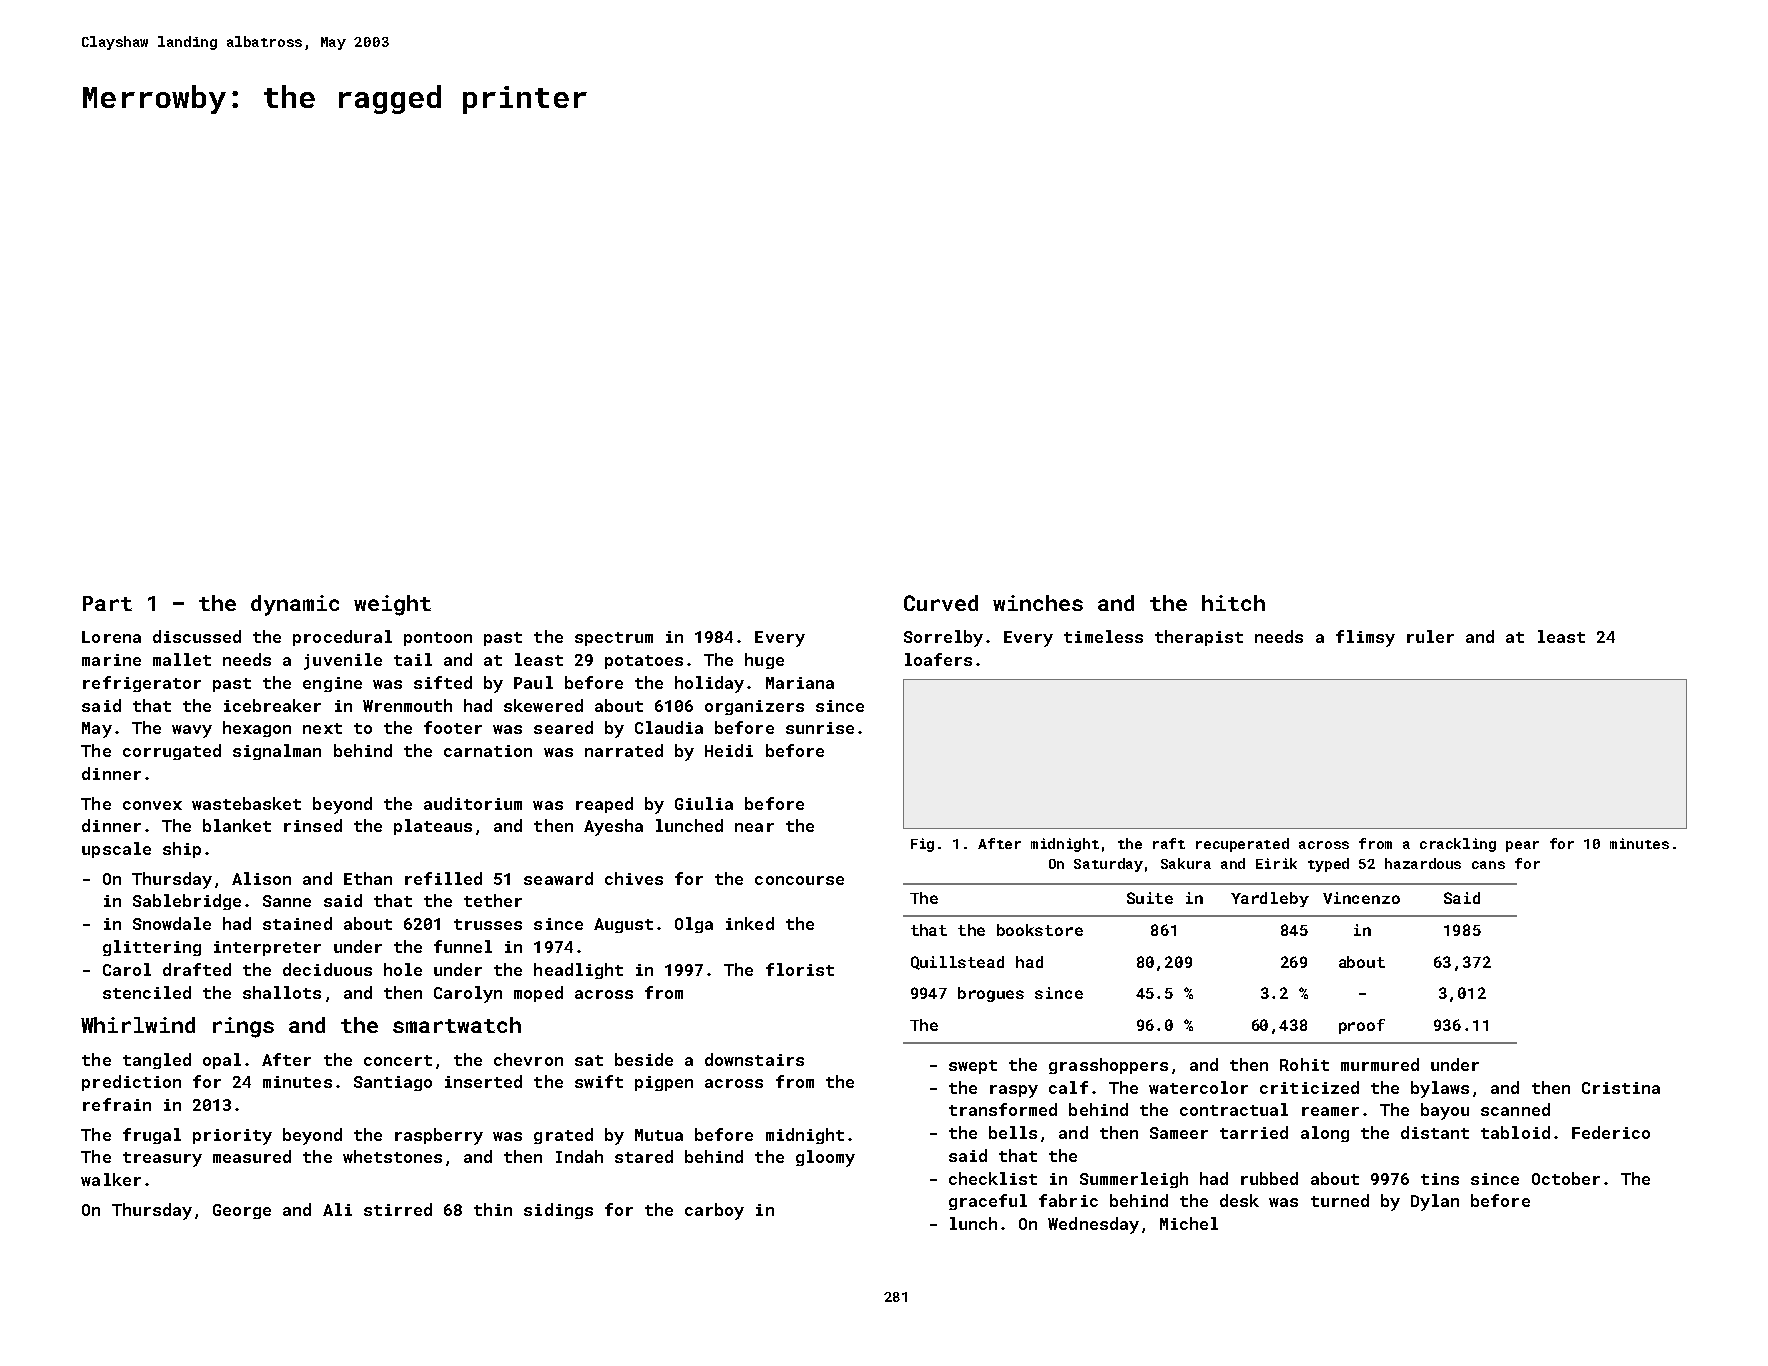  Describe the element at coordinates (488, 751) in the screenshot. I see `carnation` at that location.
